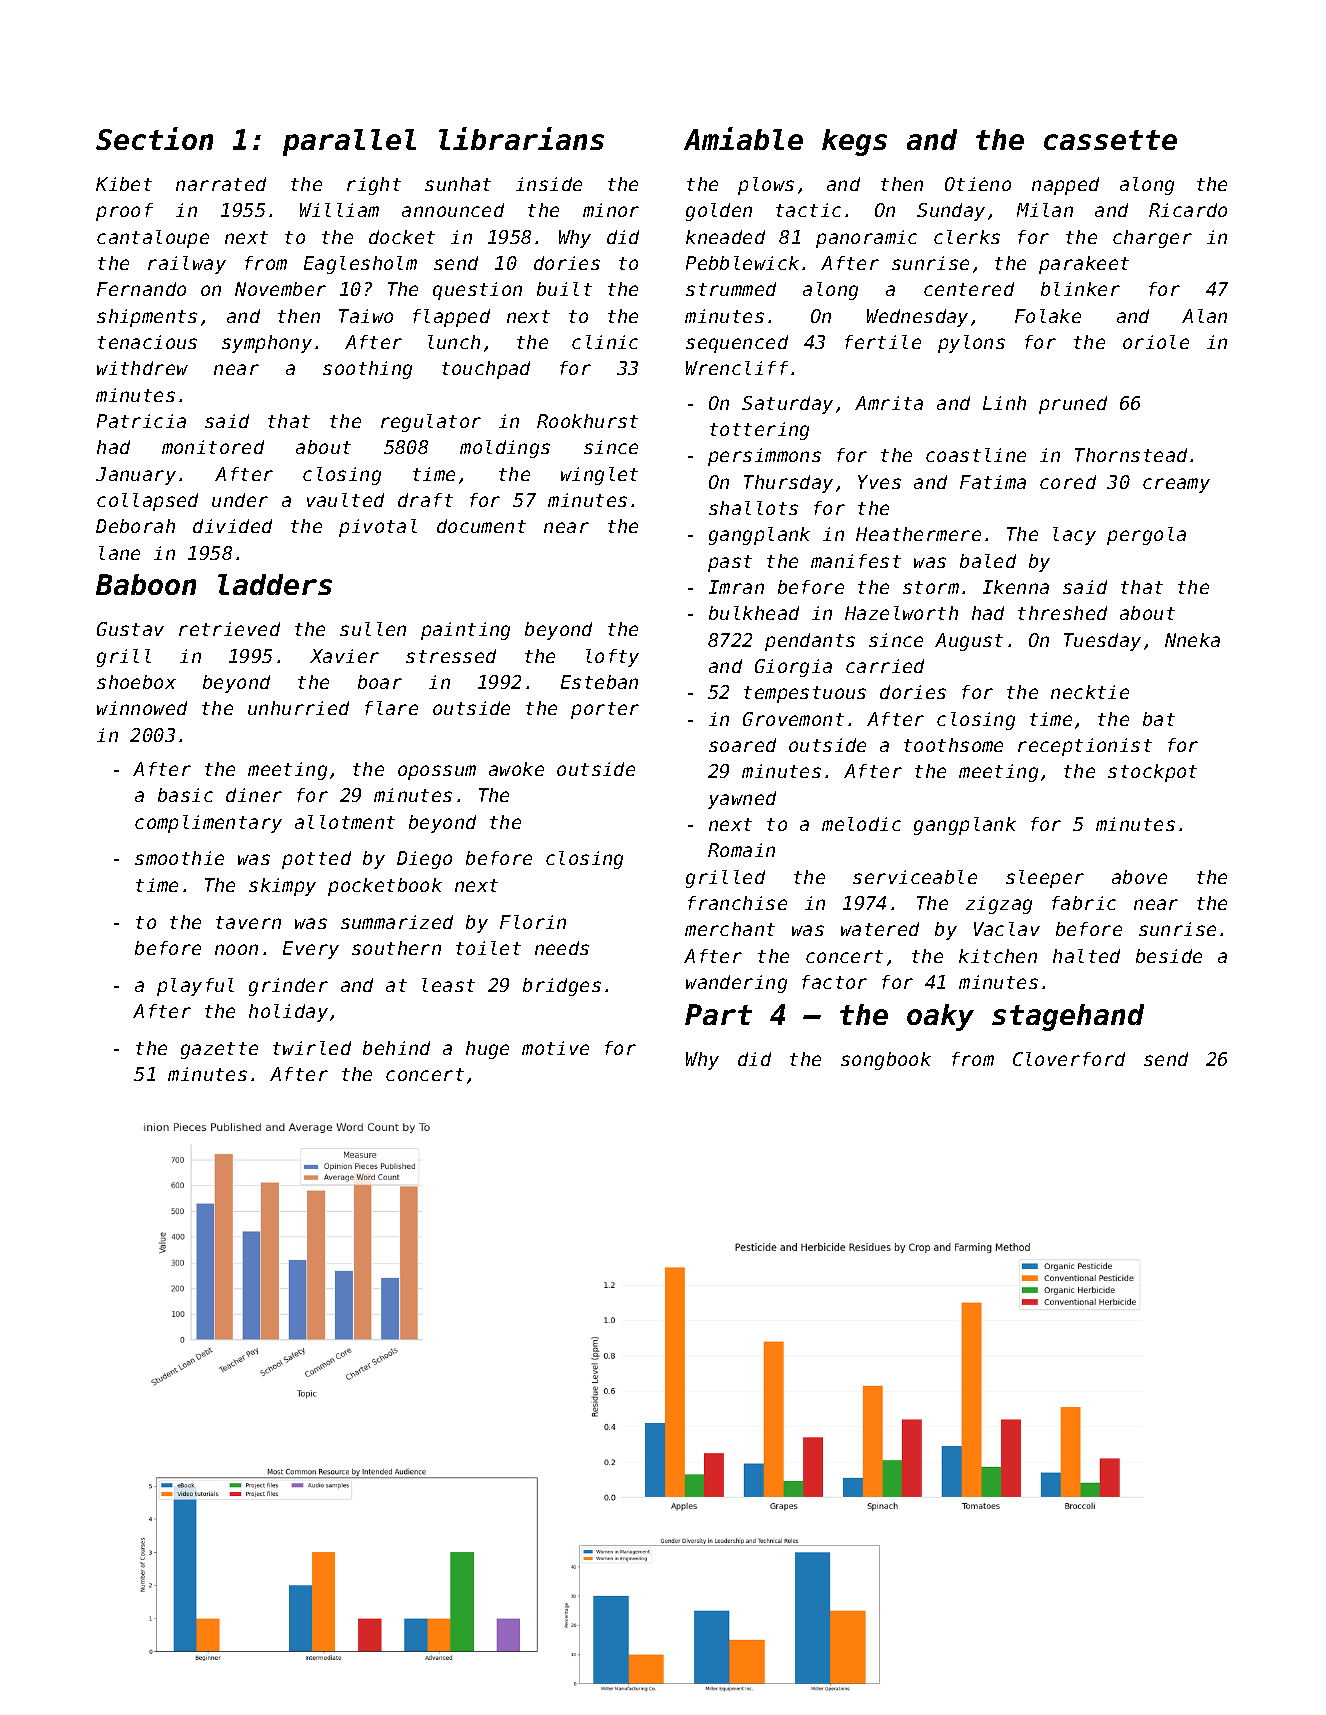  What do you see at coordinates (195, 987) in the image?
I see `playful` at bounding box center [195, 987].
